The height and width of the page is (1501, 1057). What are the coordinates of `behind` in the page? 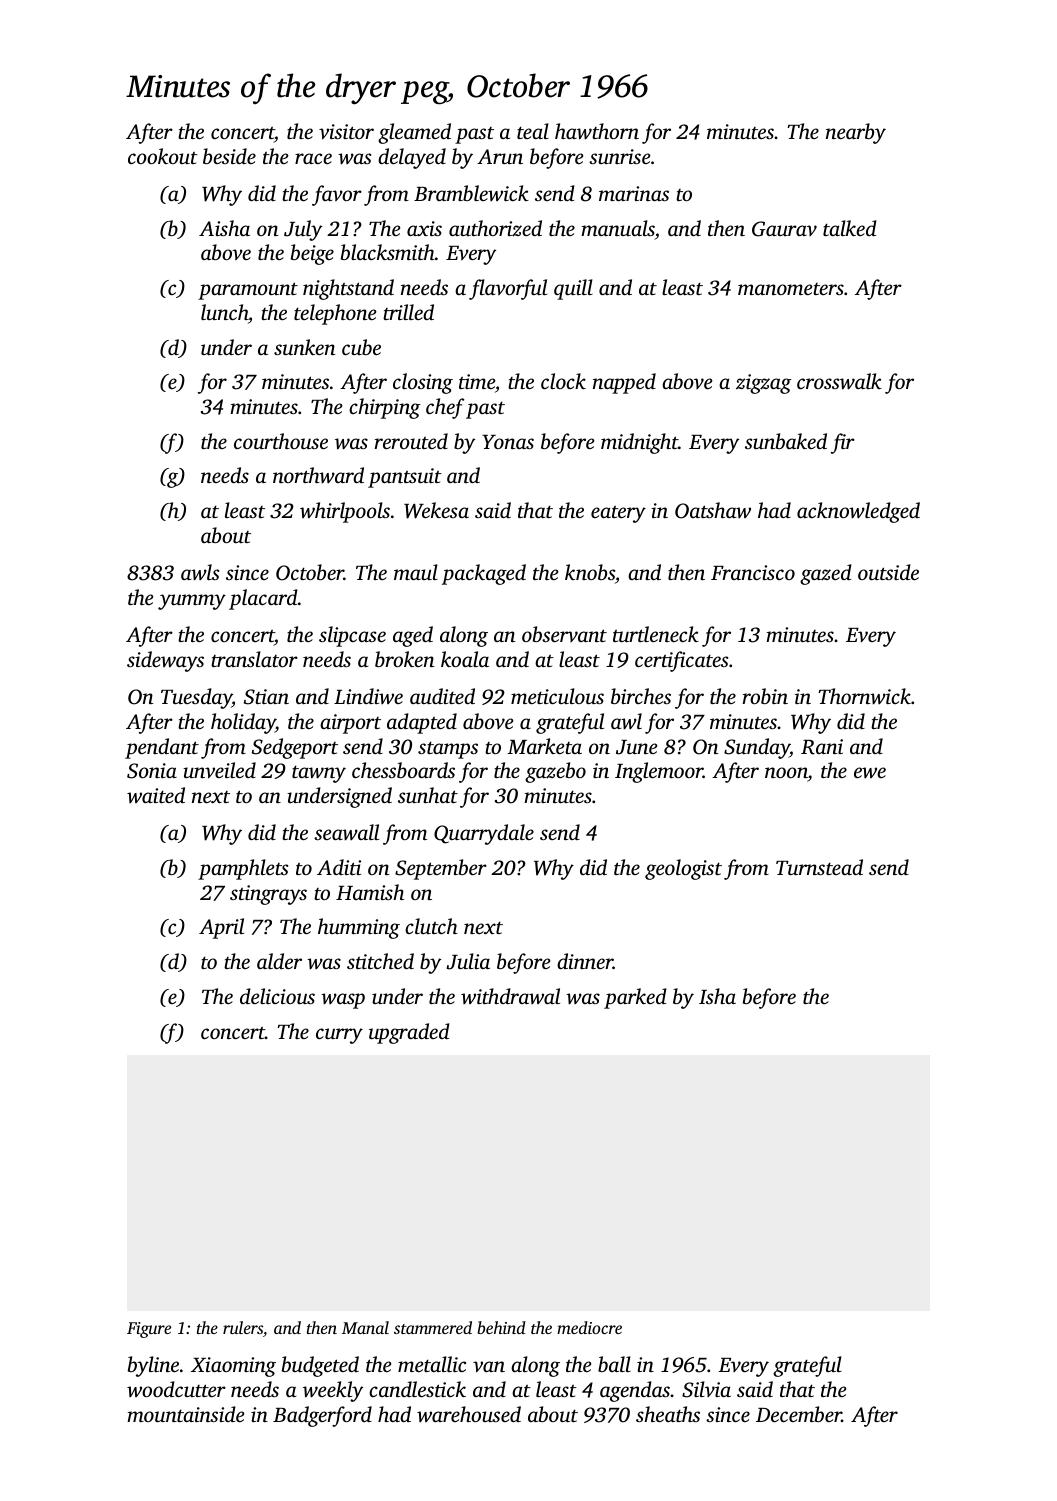 It's located at (501, 1327).
